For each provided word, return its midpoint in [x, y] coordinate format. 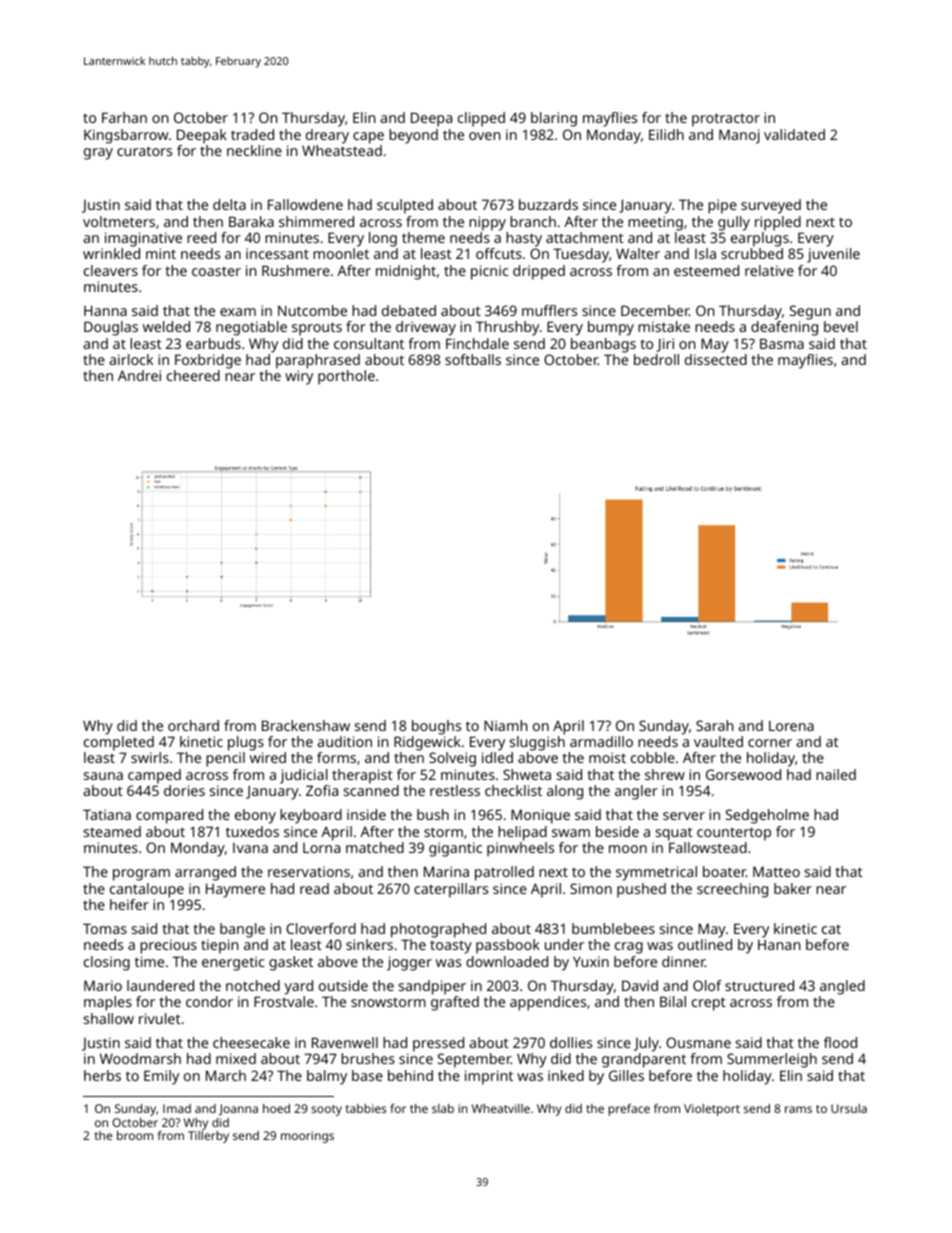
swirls [150, 757]
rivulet [160, 1018]
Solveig [452, 759]
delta [229, 204]
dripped [539, 272]
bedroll [656, 359]
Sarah [714, 725]
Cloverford [321, 928]
